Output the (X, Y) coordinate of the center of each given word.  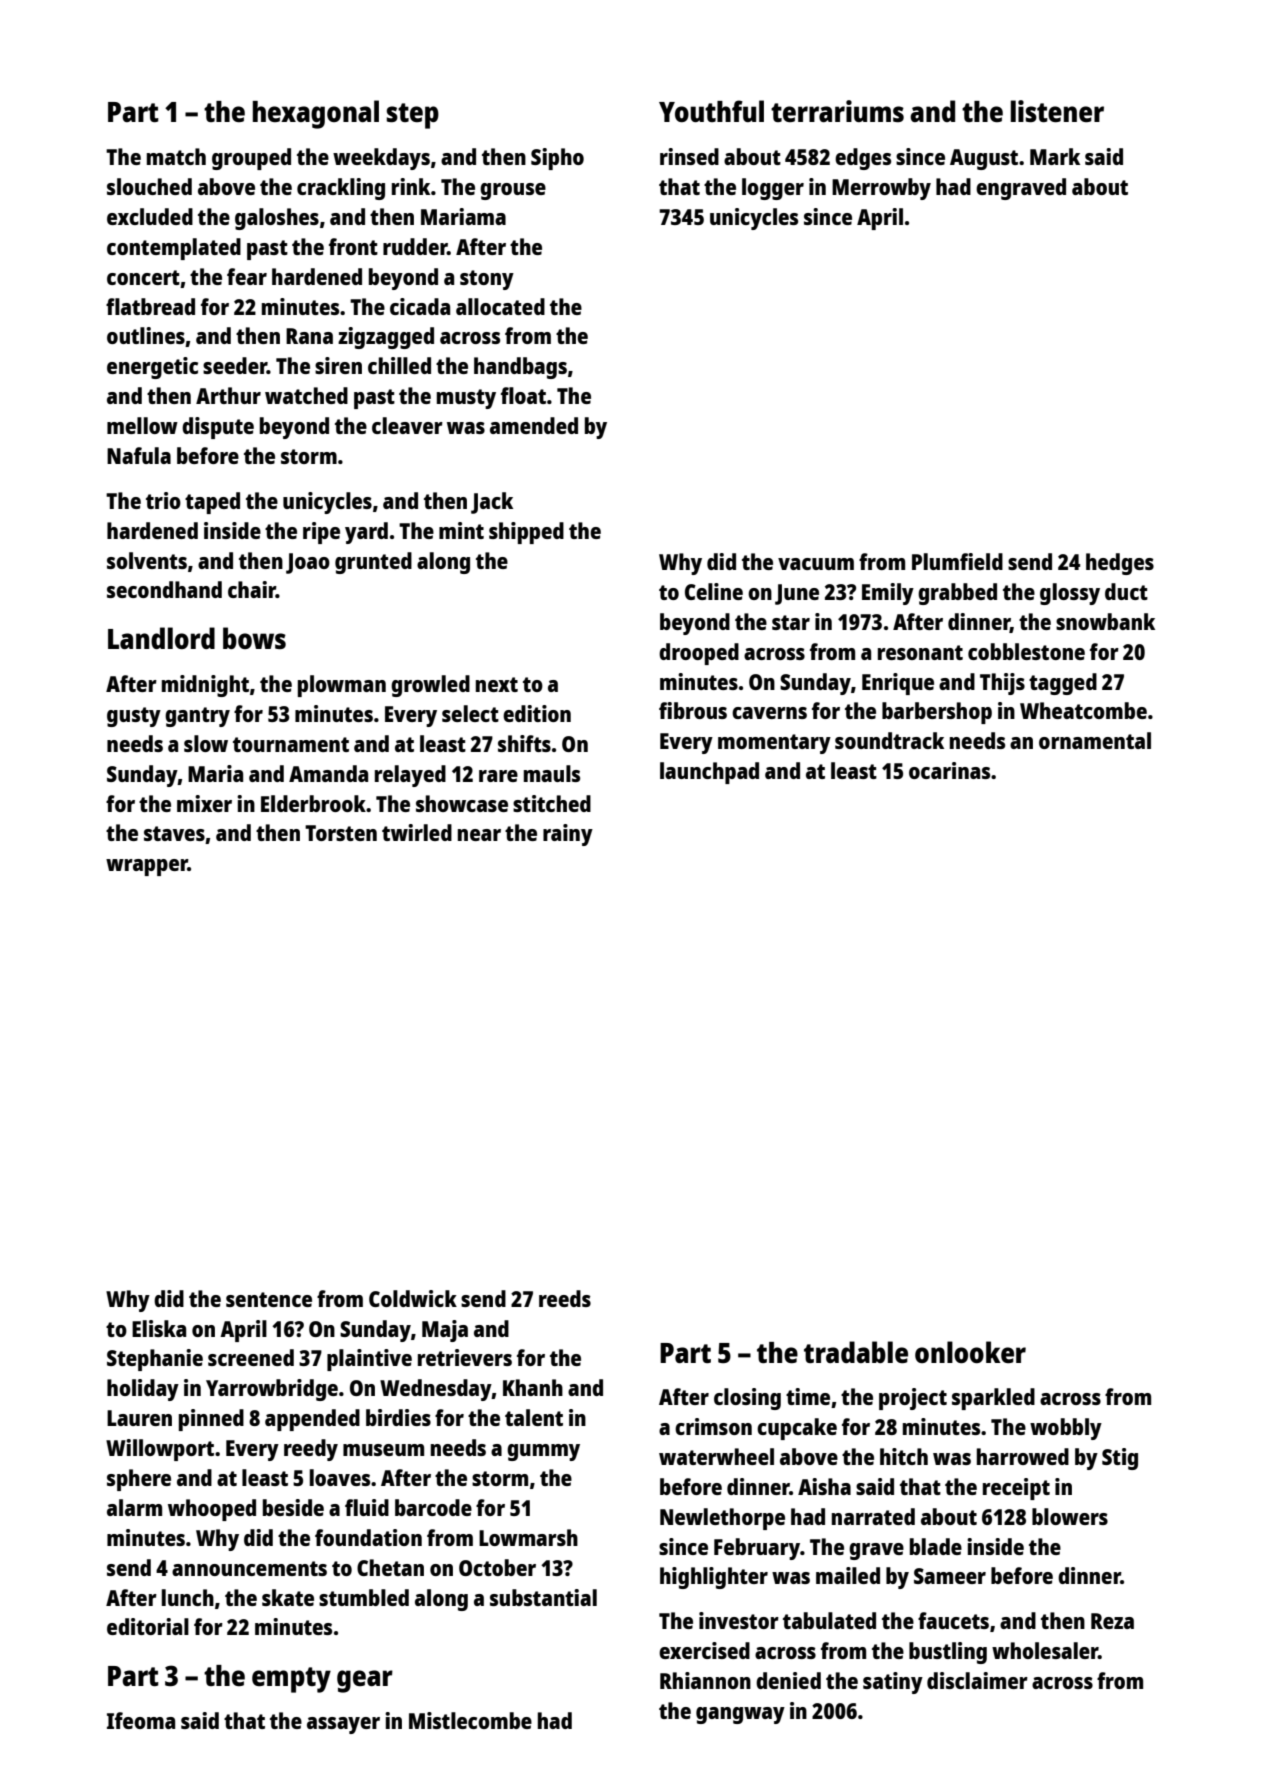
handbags (520, 368)
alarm (134, 1507)
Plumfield (957, 561)
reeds (565, 1298)
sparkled (993, 1399)
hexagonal (316, 114)
